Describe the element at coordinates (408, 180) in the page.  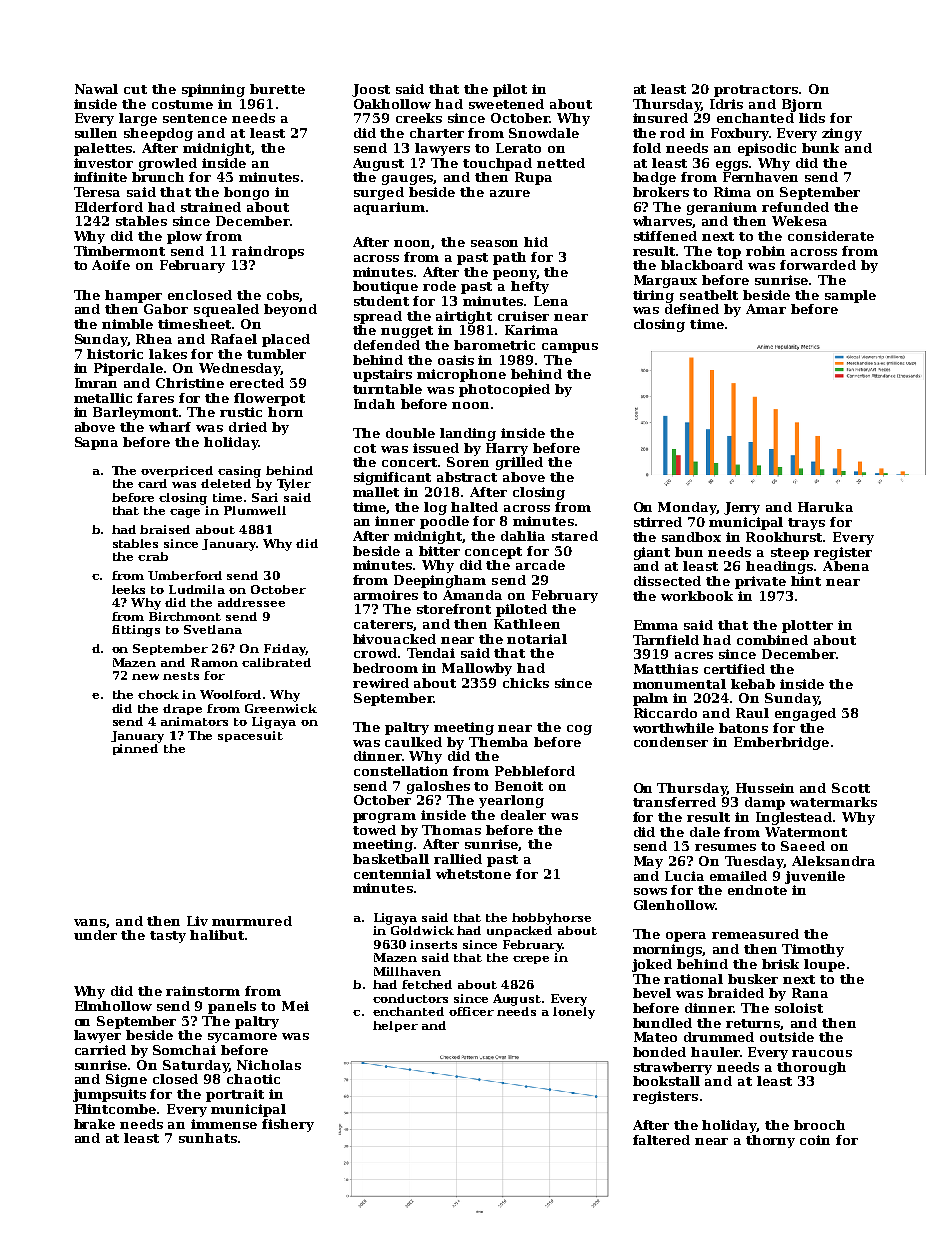
I see `gauges` at that location.
